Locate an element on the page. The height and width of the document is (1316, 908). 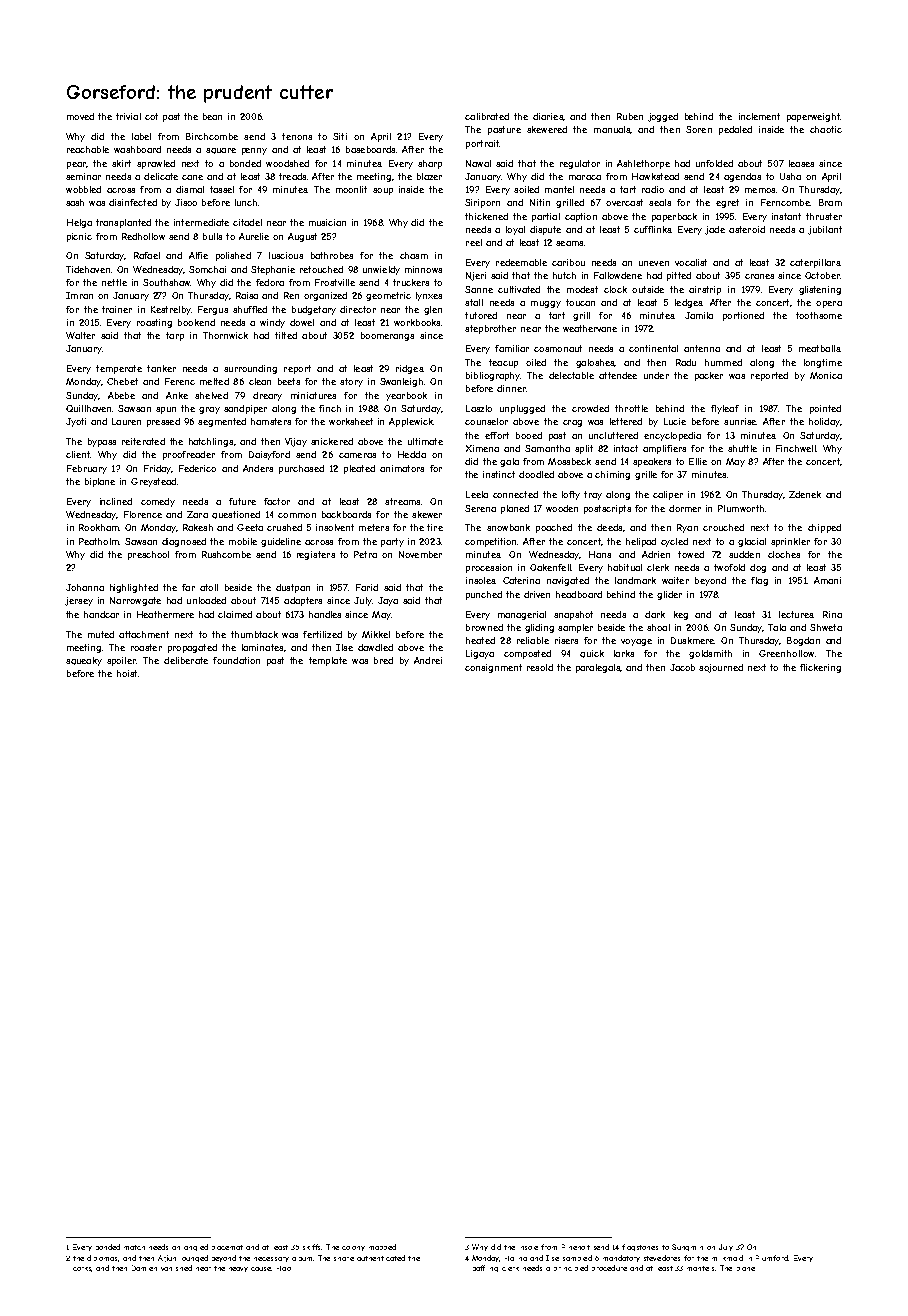
cloches is located at coordinates (784, 554).
